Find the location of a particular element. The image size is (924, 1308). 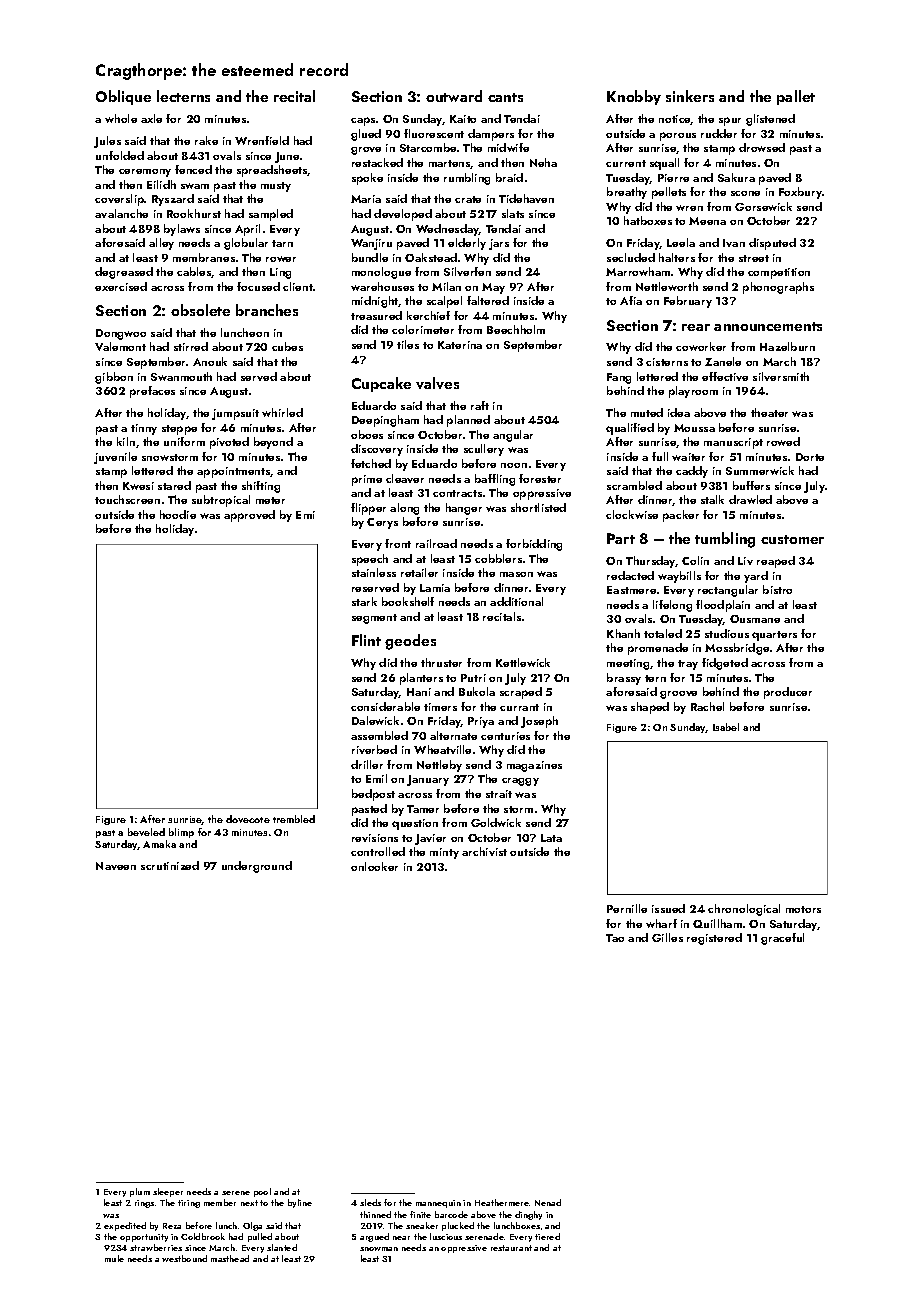

noon is located at coordinates (514, 465).
